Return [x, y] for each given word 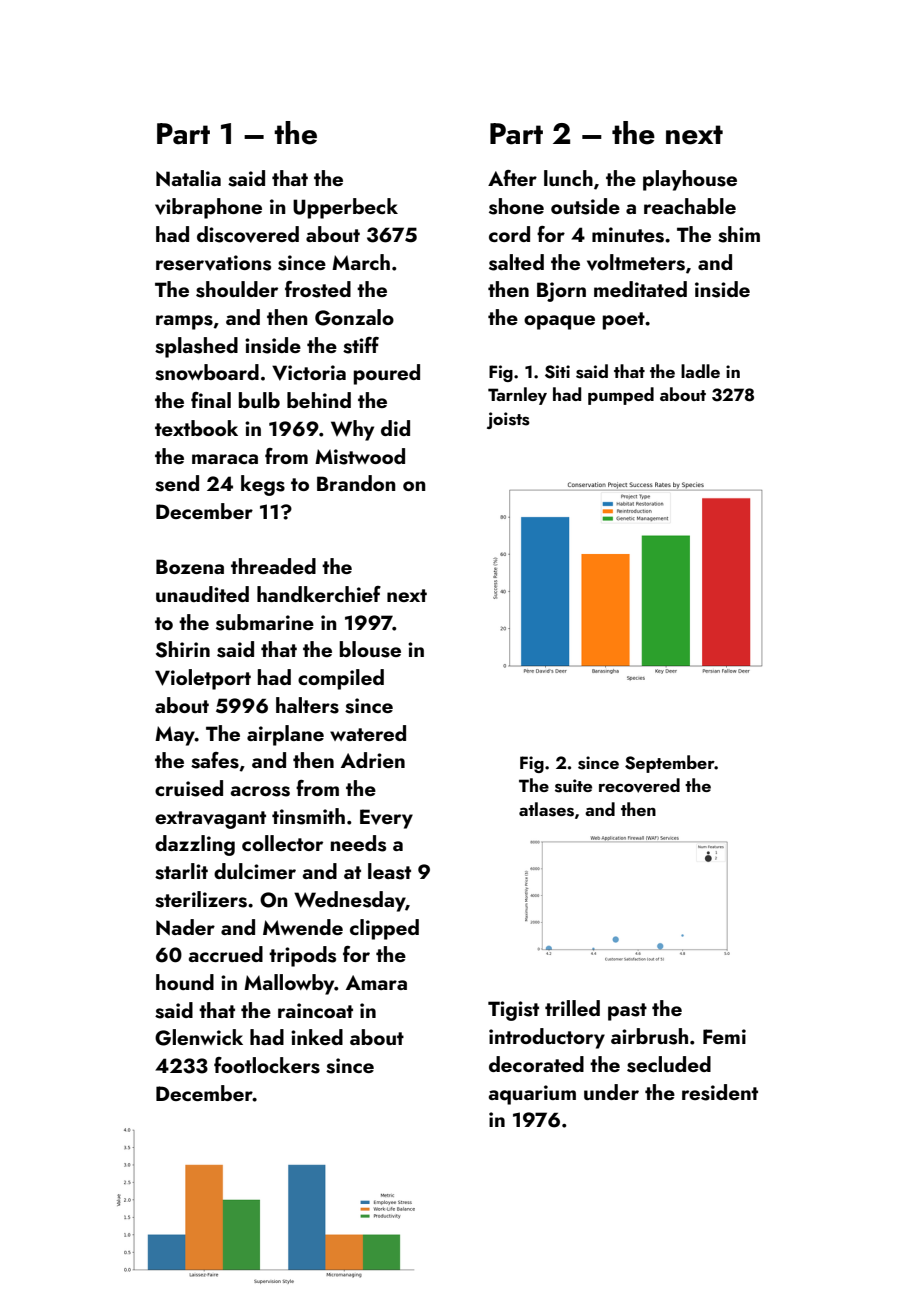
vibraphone [208, 208]
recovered [639, 785]
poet [624, 321]
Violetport [203, 679]
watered [368, 733]
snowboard [207, 372]
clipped [384, 929]
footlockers [267, 1065]
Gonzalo [354, 317]
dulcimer [255, 871]
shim [739, 234]
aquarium [532, 1095]
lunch [568, 178]
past [627, 1012]
